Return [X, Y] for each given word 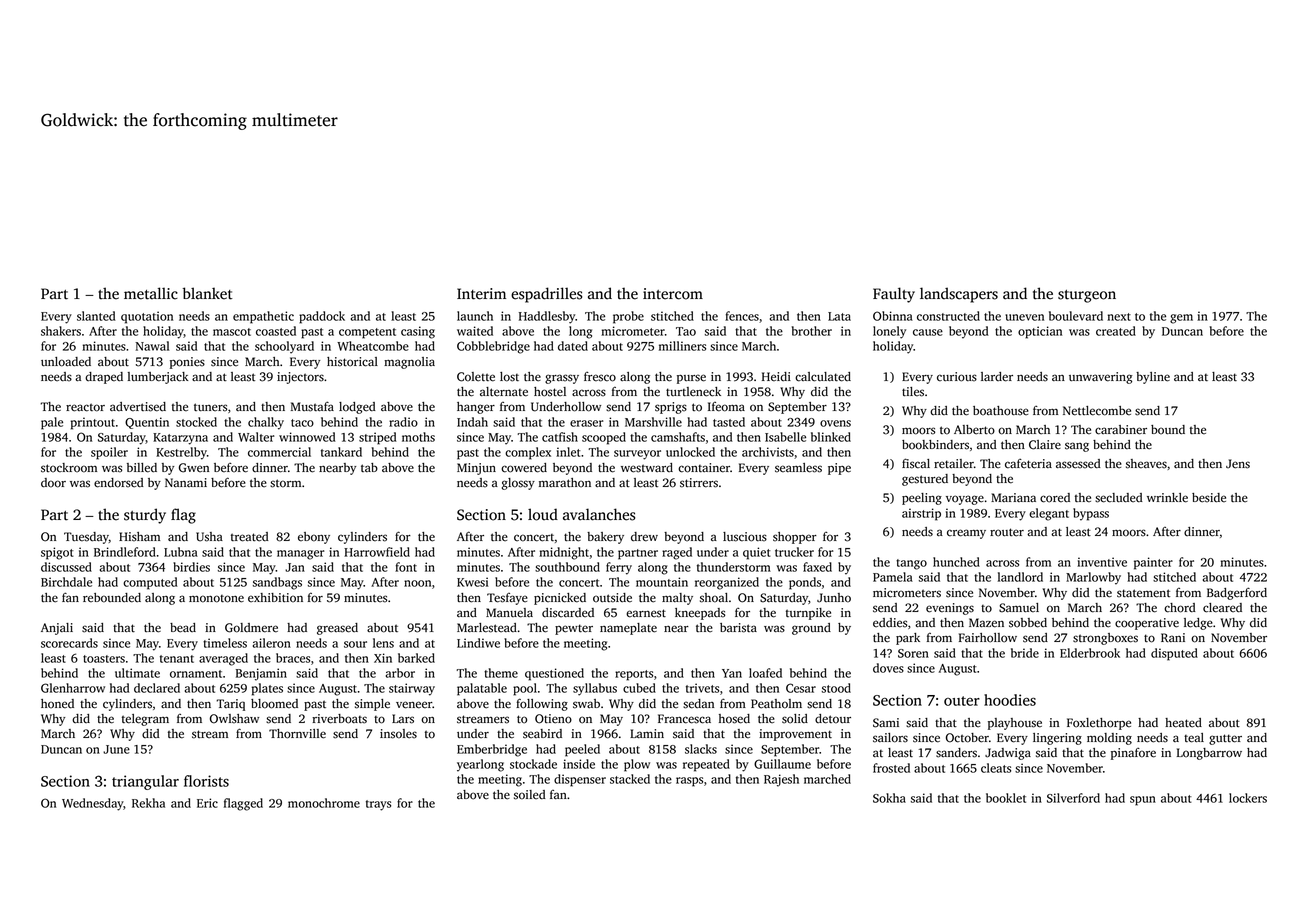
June [116, 749]
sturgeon [1087, 296]
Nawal [152, 346]
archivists [768, 452]
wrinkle [1167, 498]
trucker [794, 552]
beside [1209, 498]
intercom [673, 294]
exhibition [275, 598]
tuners [210, 407]
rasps [689, 782]
